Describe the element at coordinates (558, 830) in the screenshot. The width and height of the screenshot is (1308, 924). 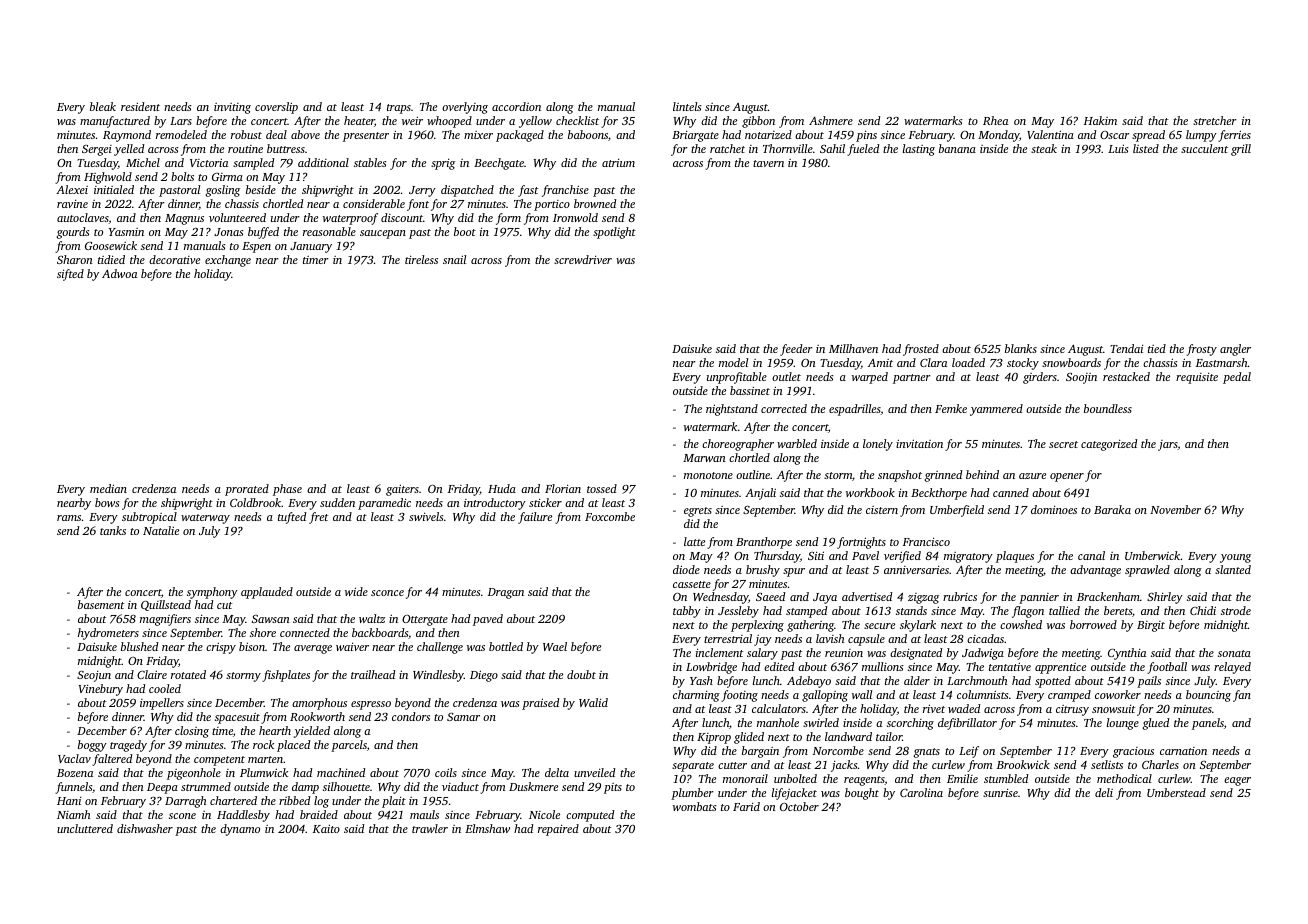
I see `repaired` at that location.
